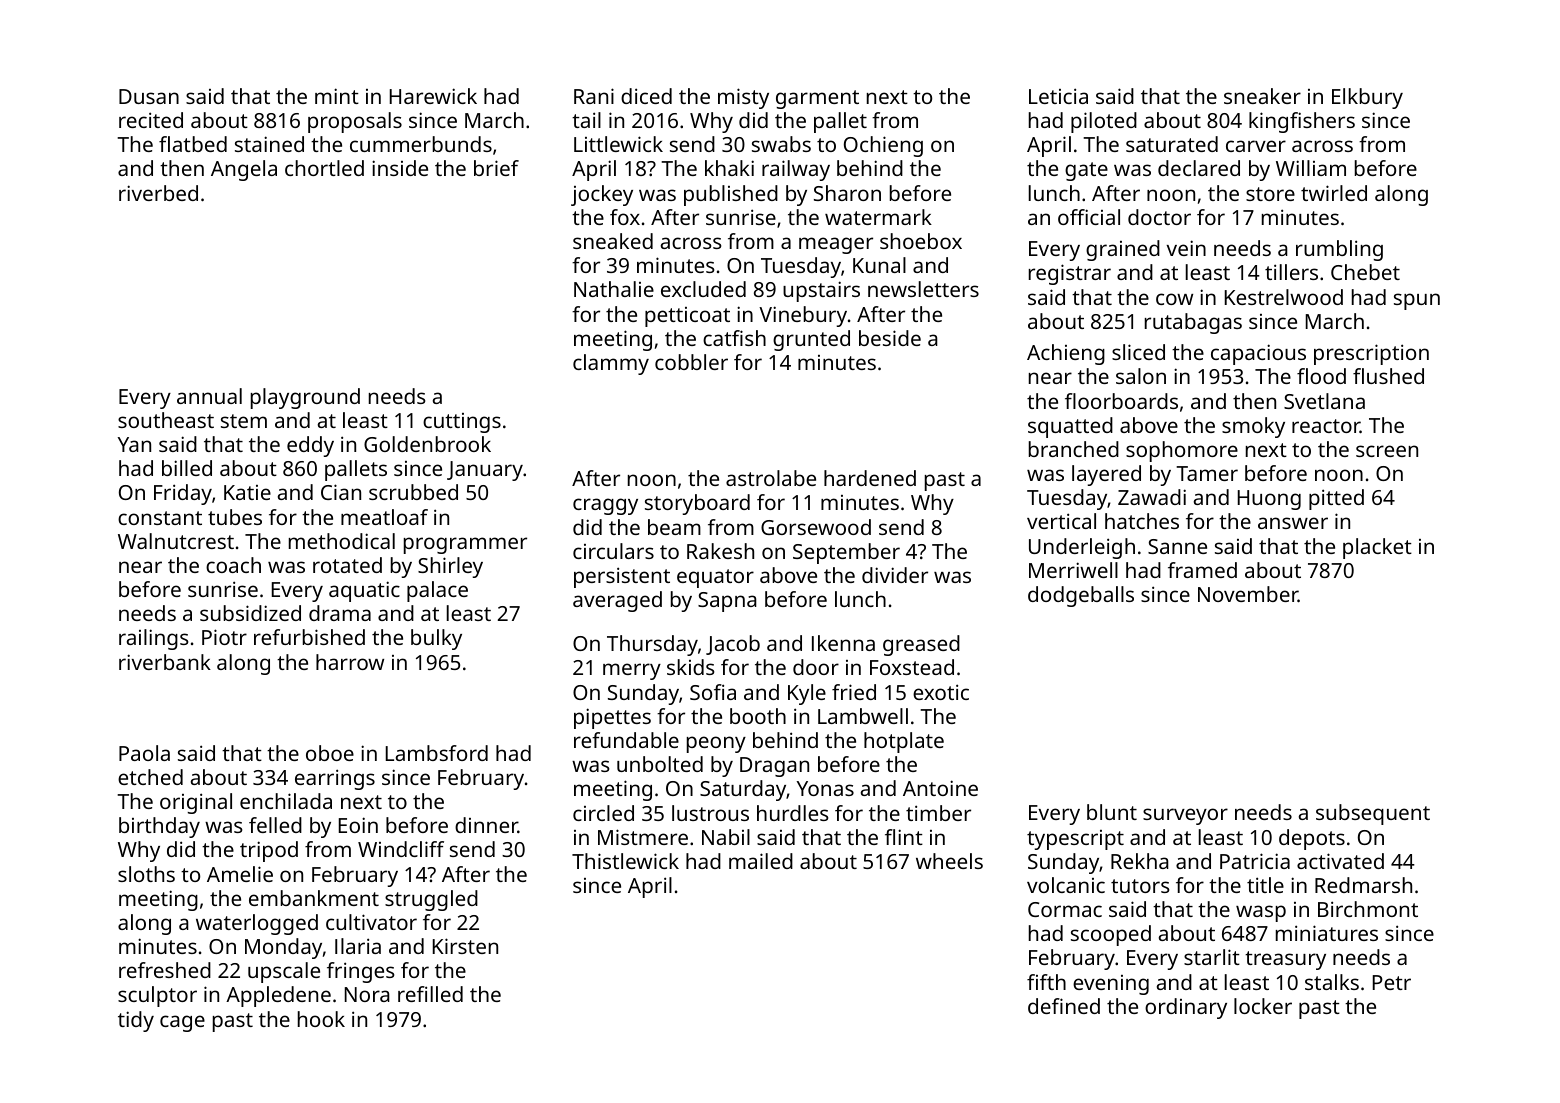 The image size is (1560, 1103). What do you see at coordinates (743, 98) in the screenshot?
I see `misty` at bounding box center [743, 98].
